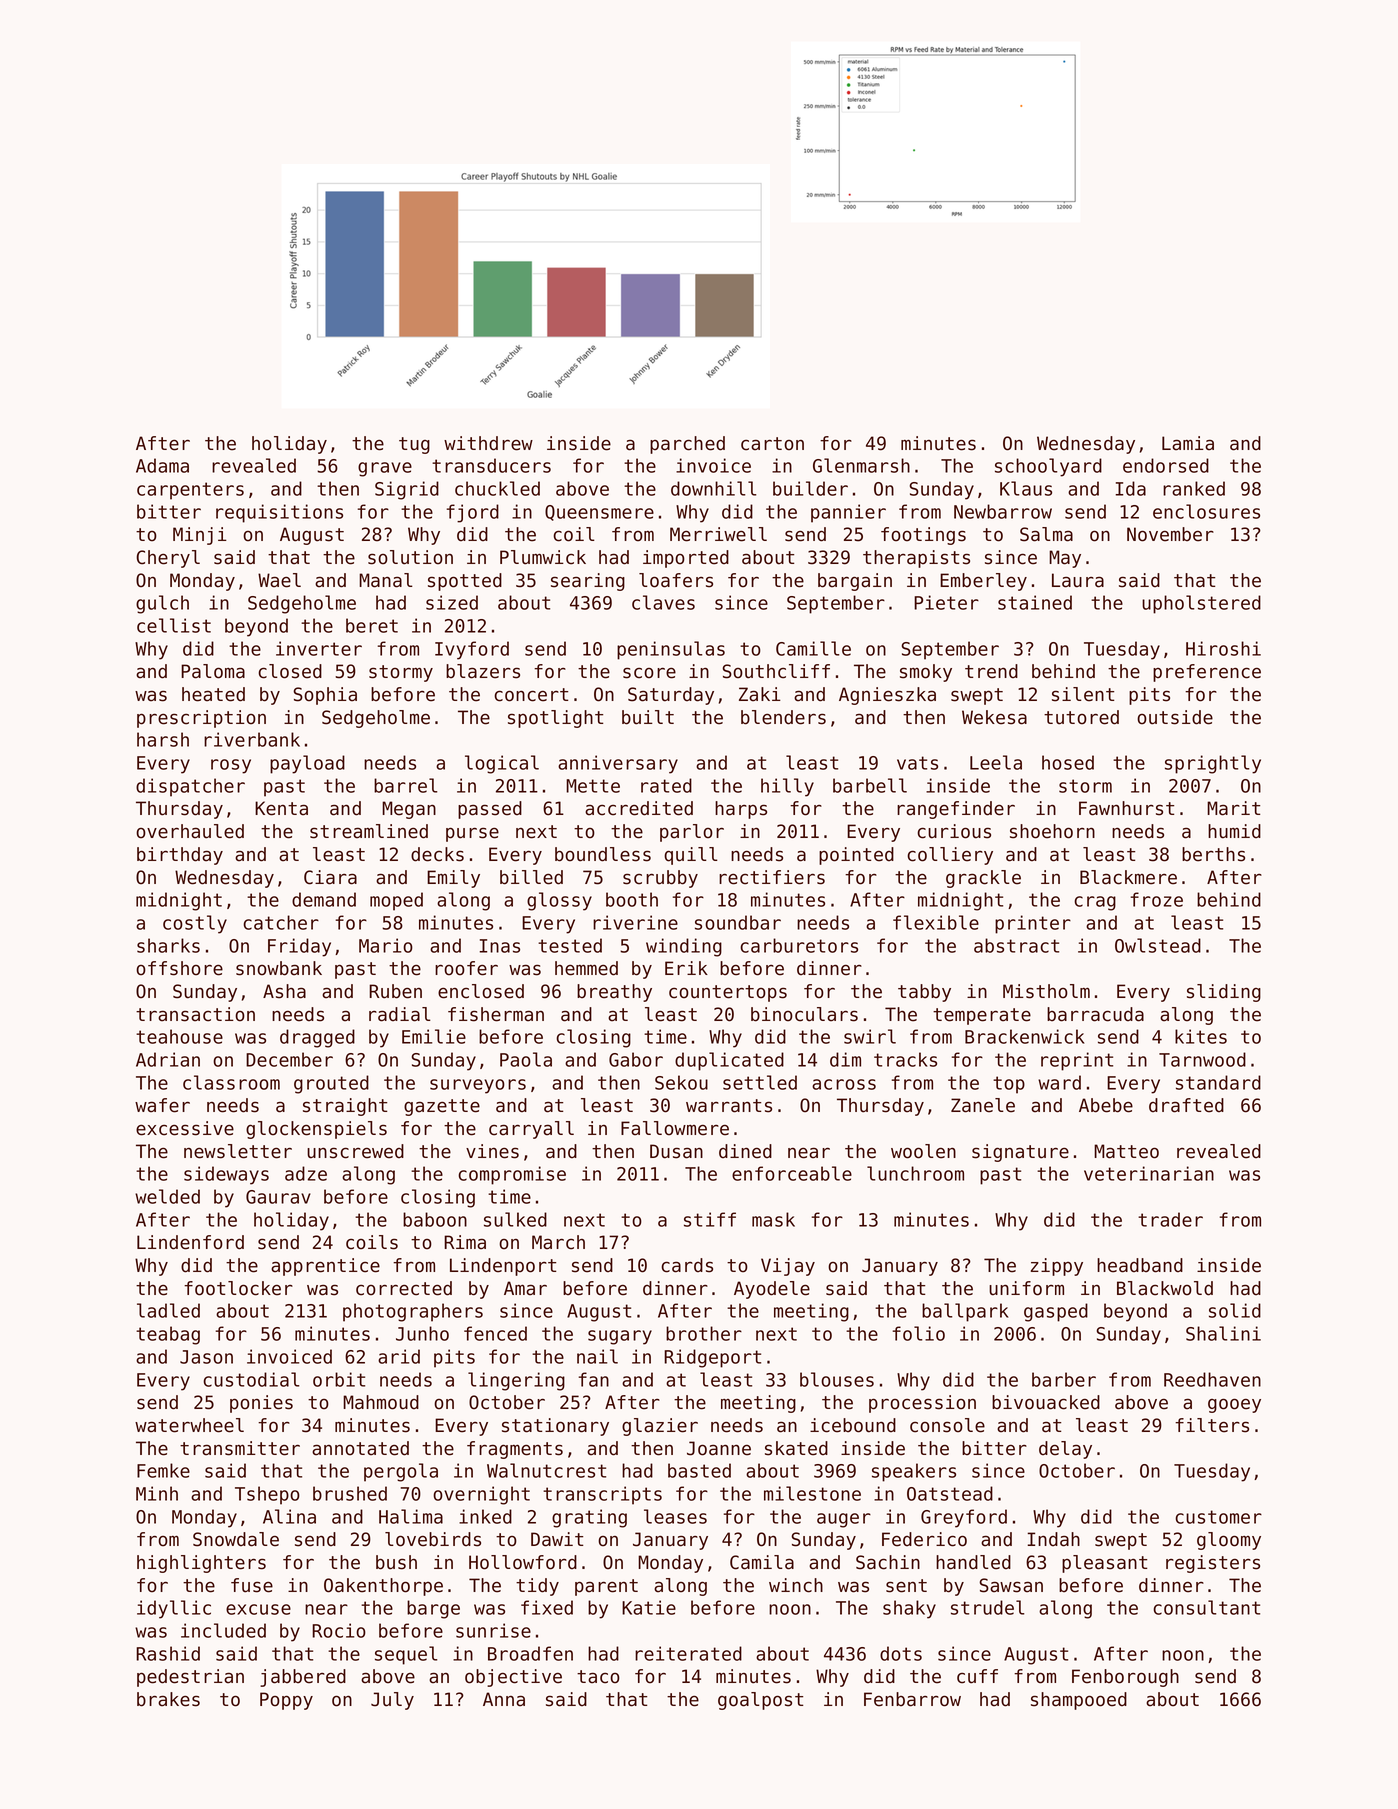 The image size is (1398, 1809). Describe the element at coordinates (947, 1425) in the image. I see `console` at that location.
